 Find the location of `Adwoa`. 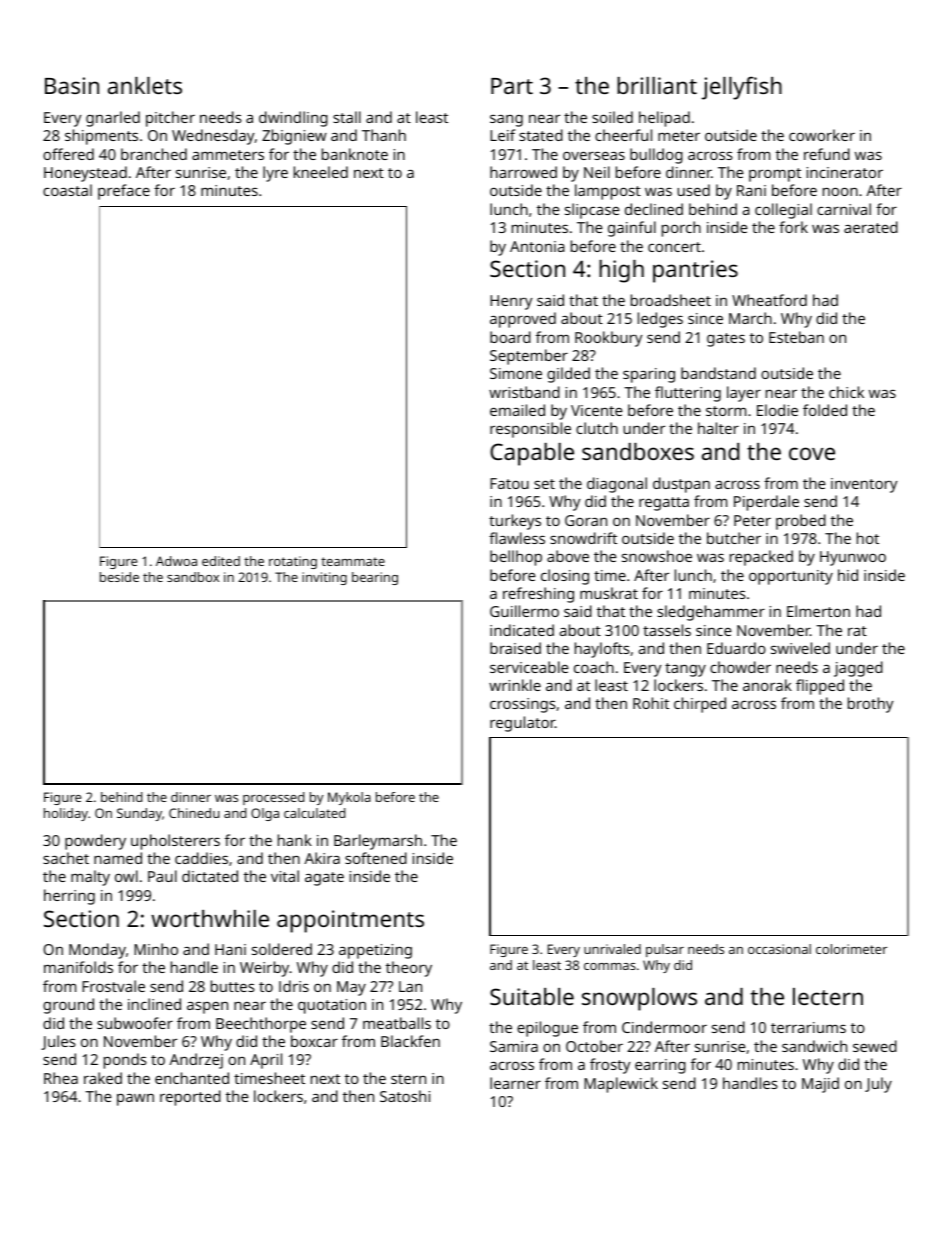

Adwoa is located at coordinates (176, 561).
